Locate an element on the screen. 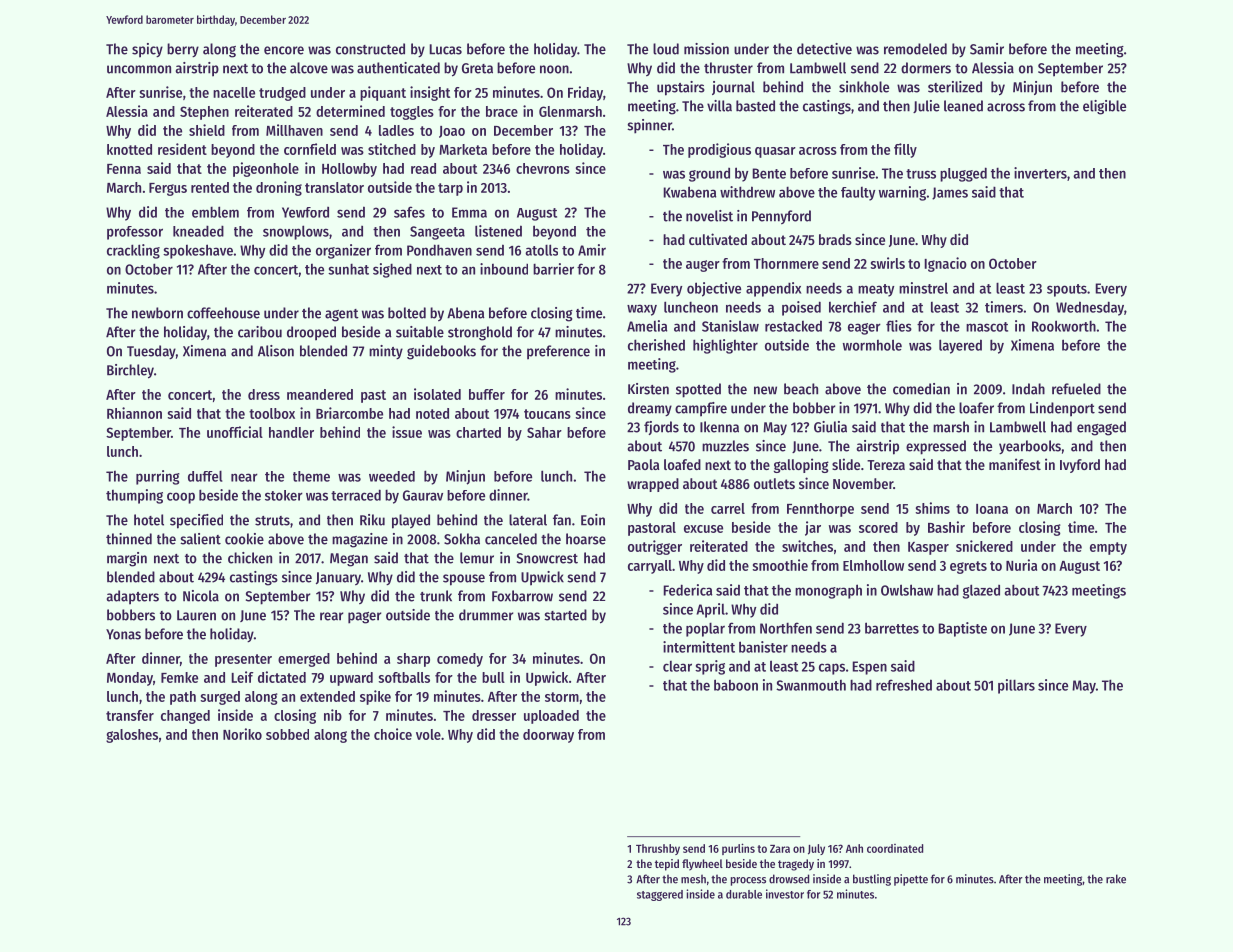 This screenshot has height=952, width=1233. loud is located at coordinates (666, 49).
